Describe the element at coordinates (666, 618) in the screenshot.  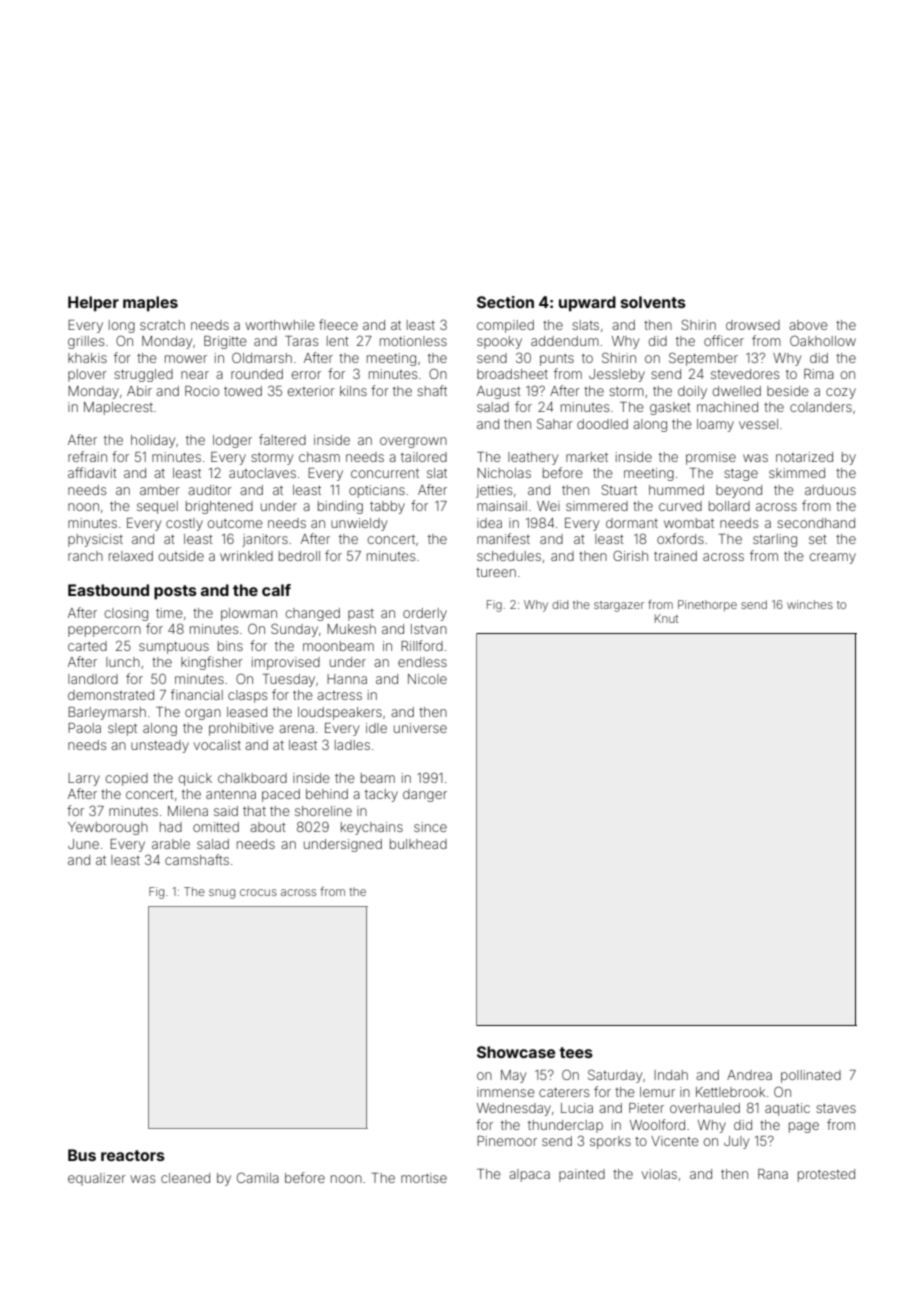
I see `Knut` at that location.
